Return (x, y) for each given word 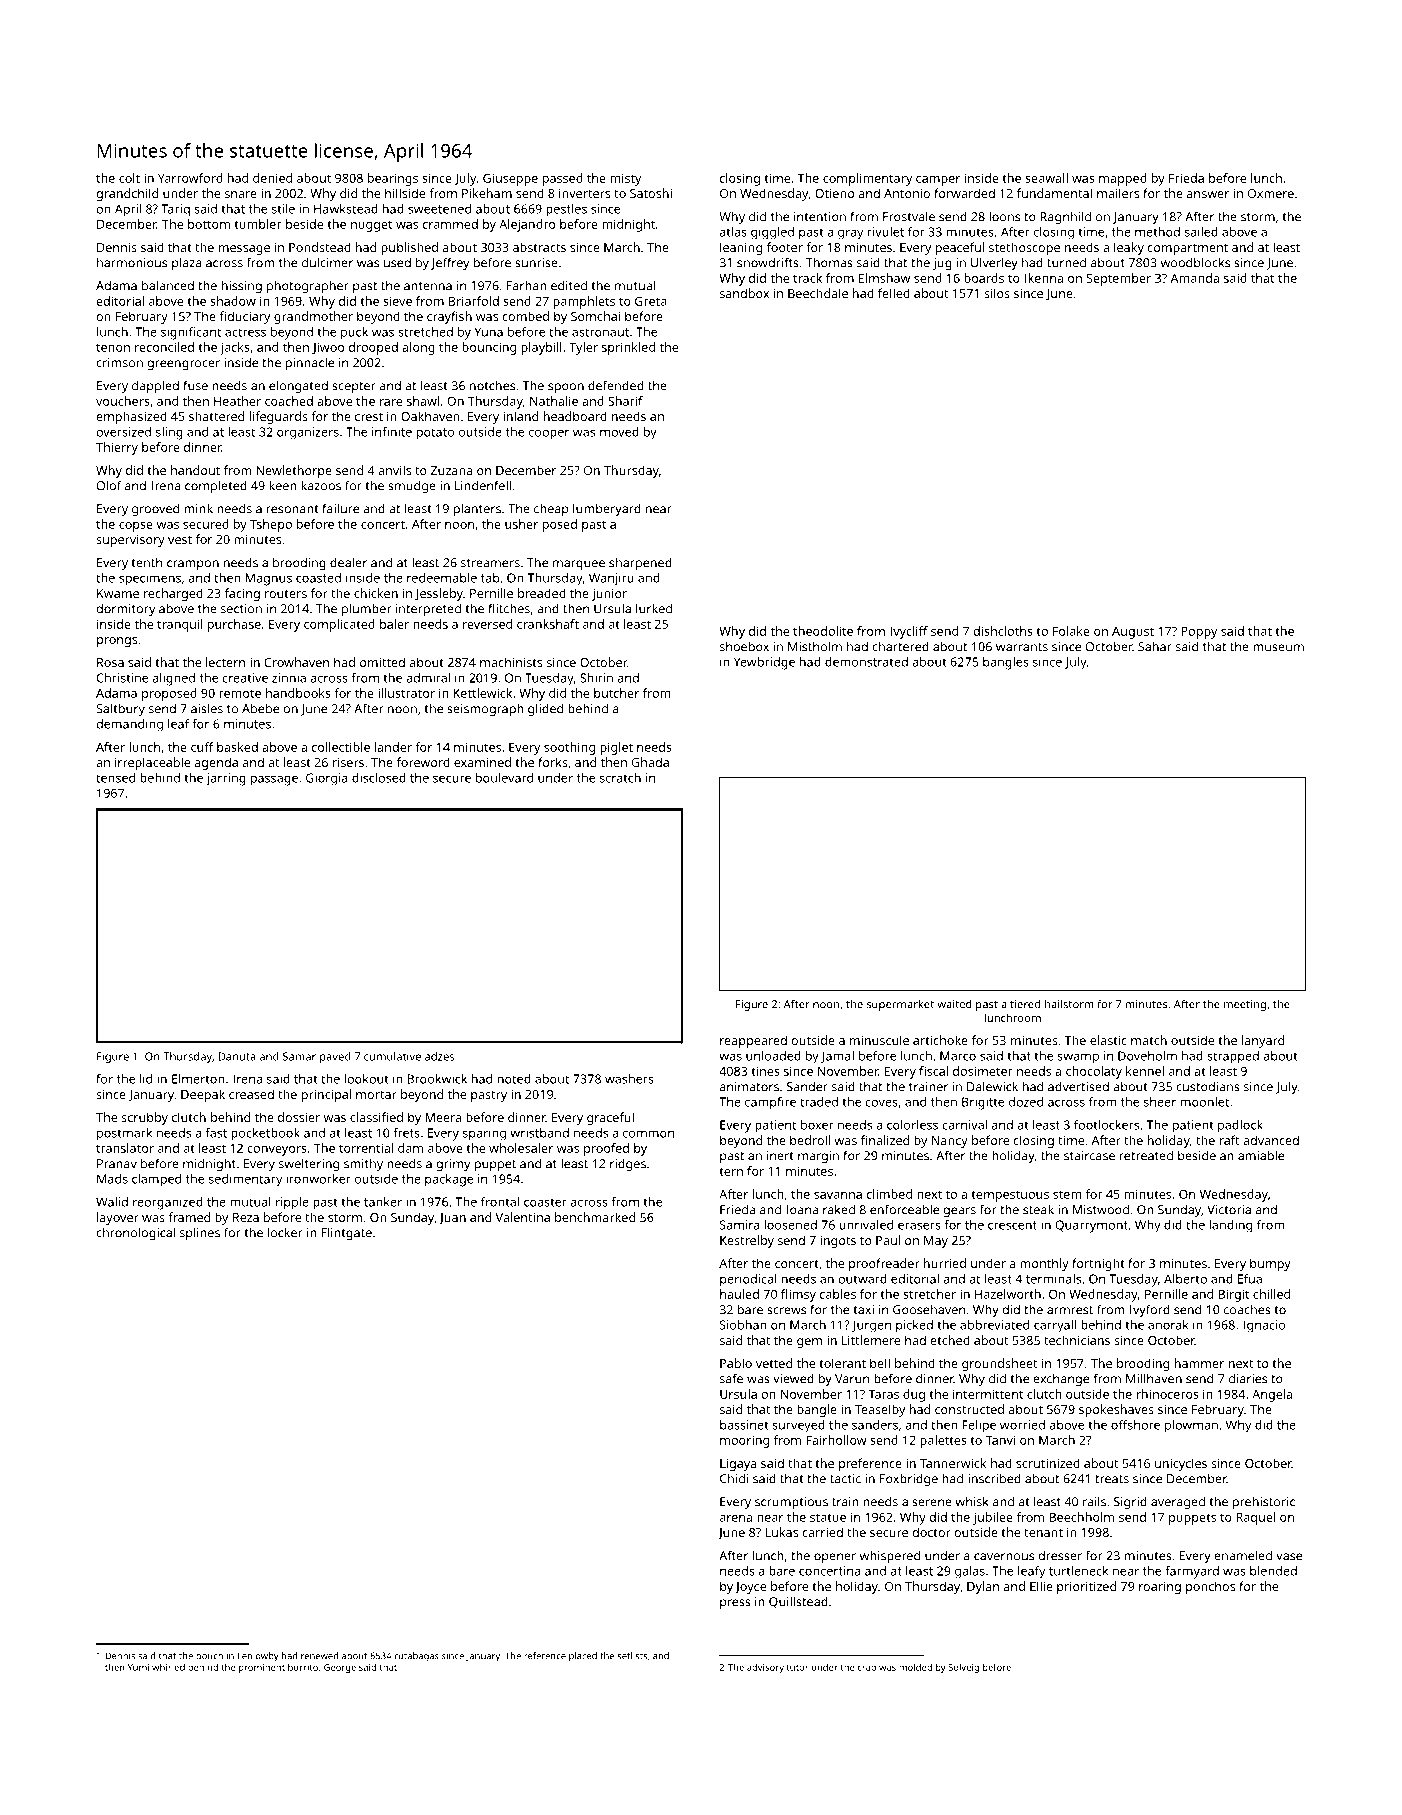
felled (894, 293)
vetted (774, 1363)
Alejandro (527, 225)
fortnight (1098, 1264)
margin (818, 1157)
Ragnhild (1065, 217)
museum (1278, 648)
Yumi (138, 1667)
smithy (363, 1165)
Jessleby (439, 594)
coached (289, 401)
